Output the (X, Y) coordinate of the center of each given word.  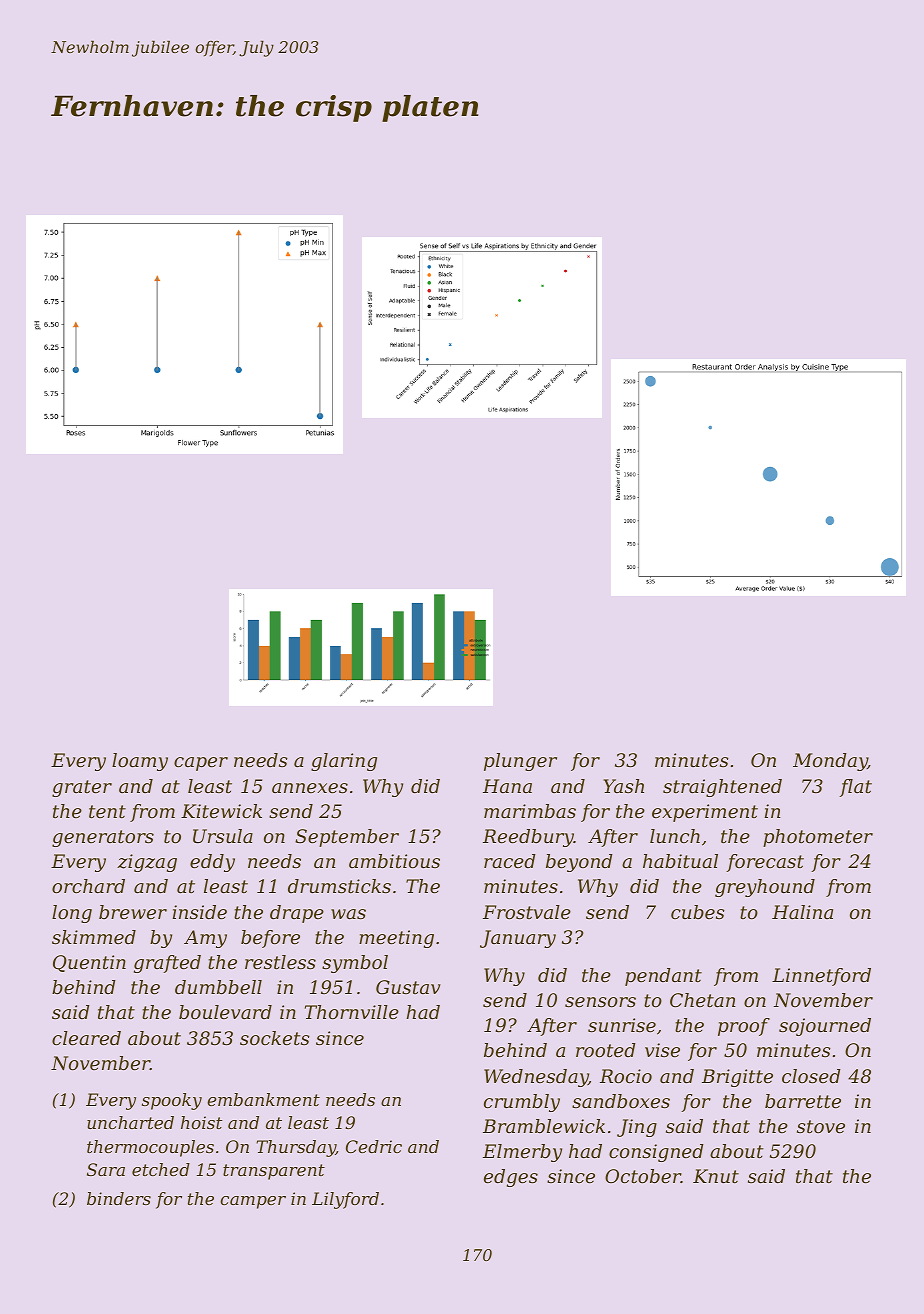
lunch (675, 836)
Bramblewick (544, 1126)
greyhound (765, 888)
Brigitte (737, 1078)
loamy (140, 762)
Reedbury (528, 838)
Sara (106, 1169)
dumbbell (218, 987)
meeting (396, 939)
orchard (88, 886)
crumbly (522, 1103)
